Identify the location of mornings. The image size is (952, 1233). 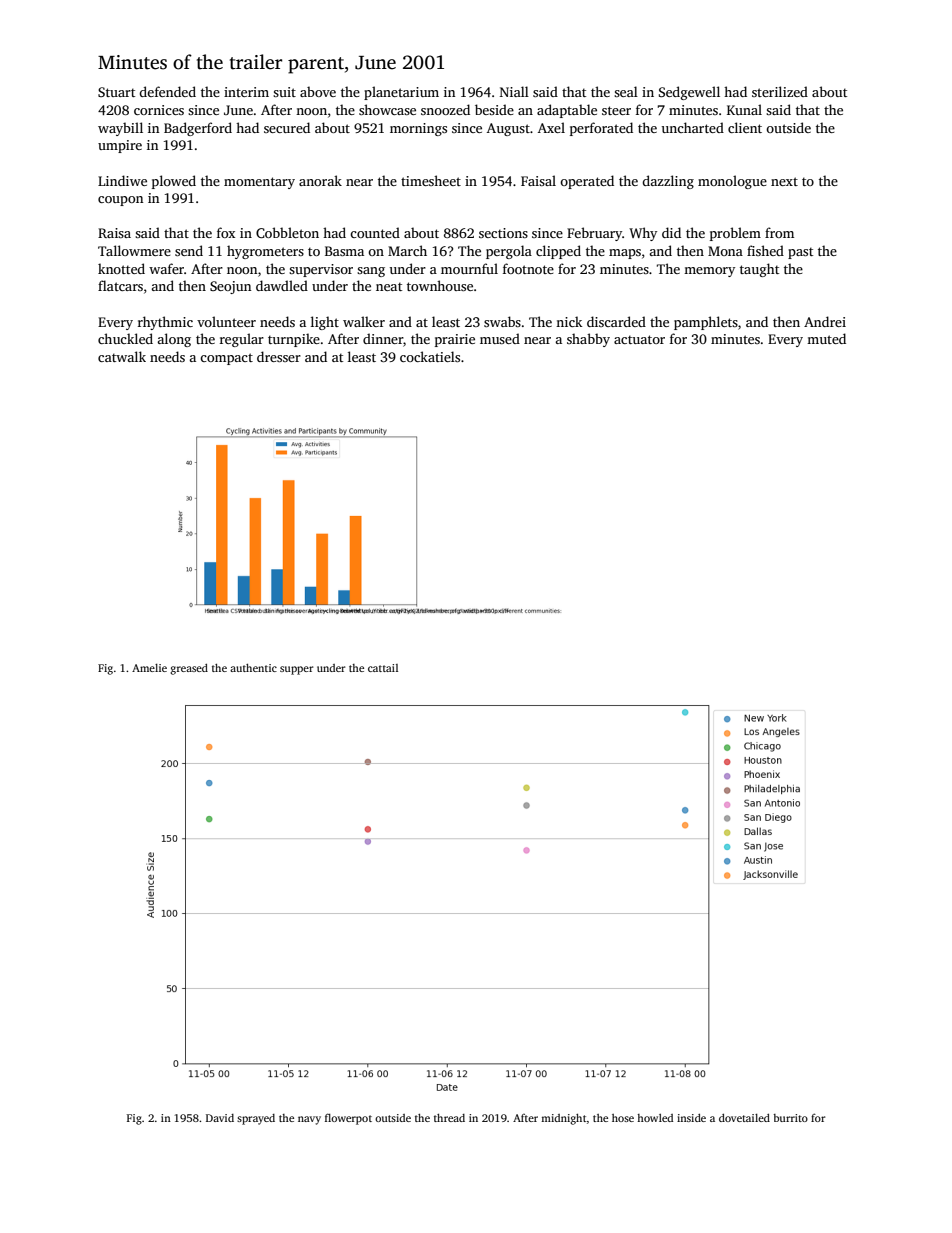
(418, 129).
